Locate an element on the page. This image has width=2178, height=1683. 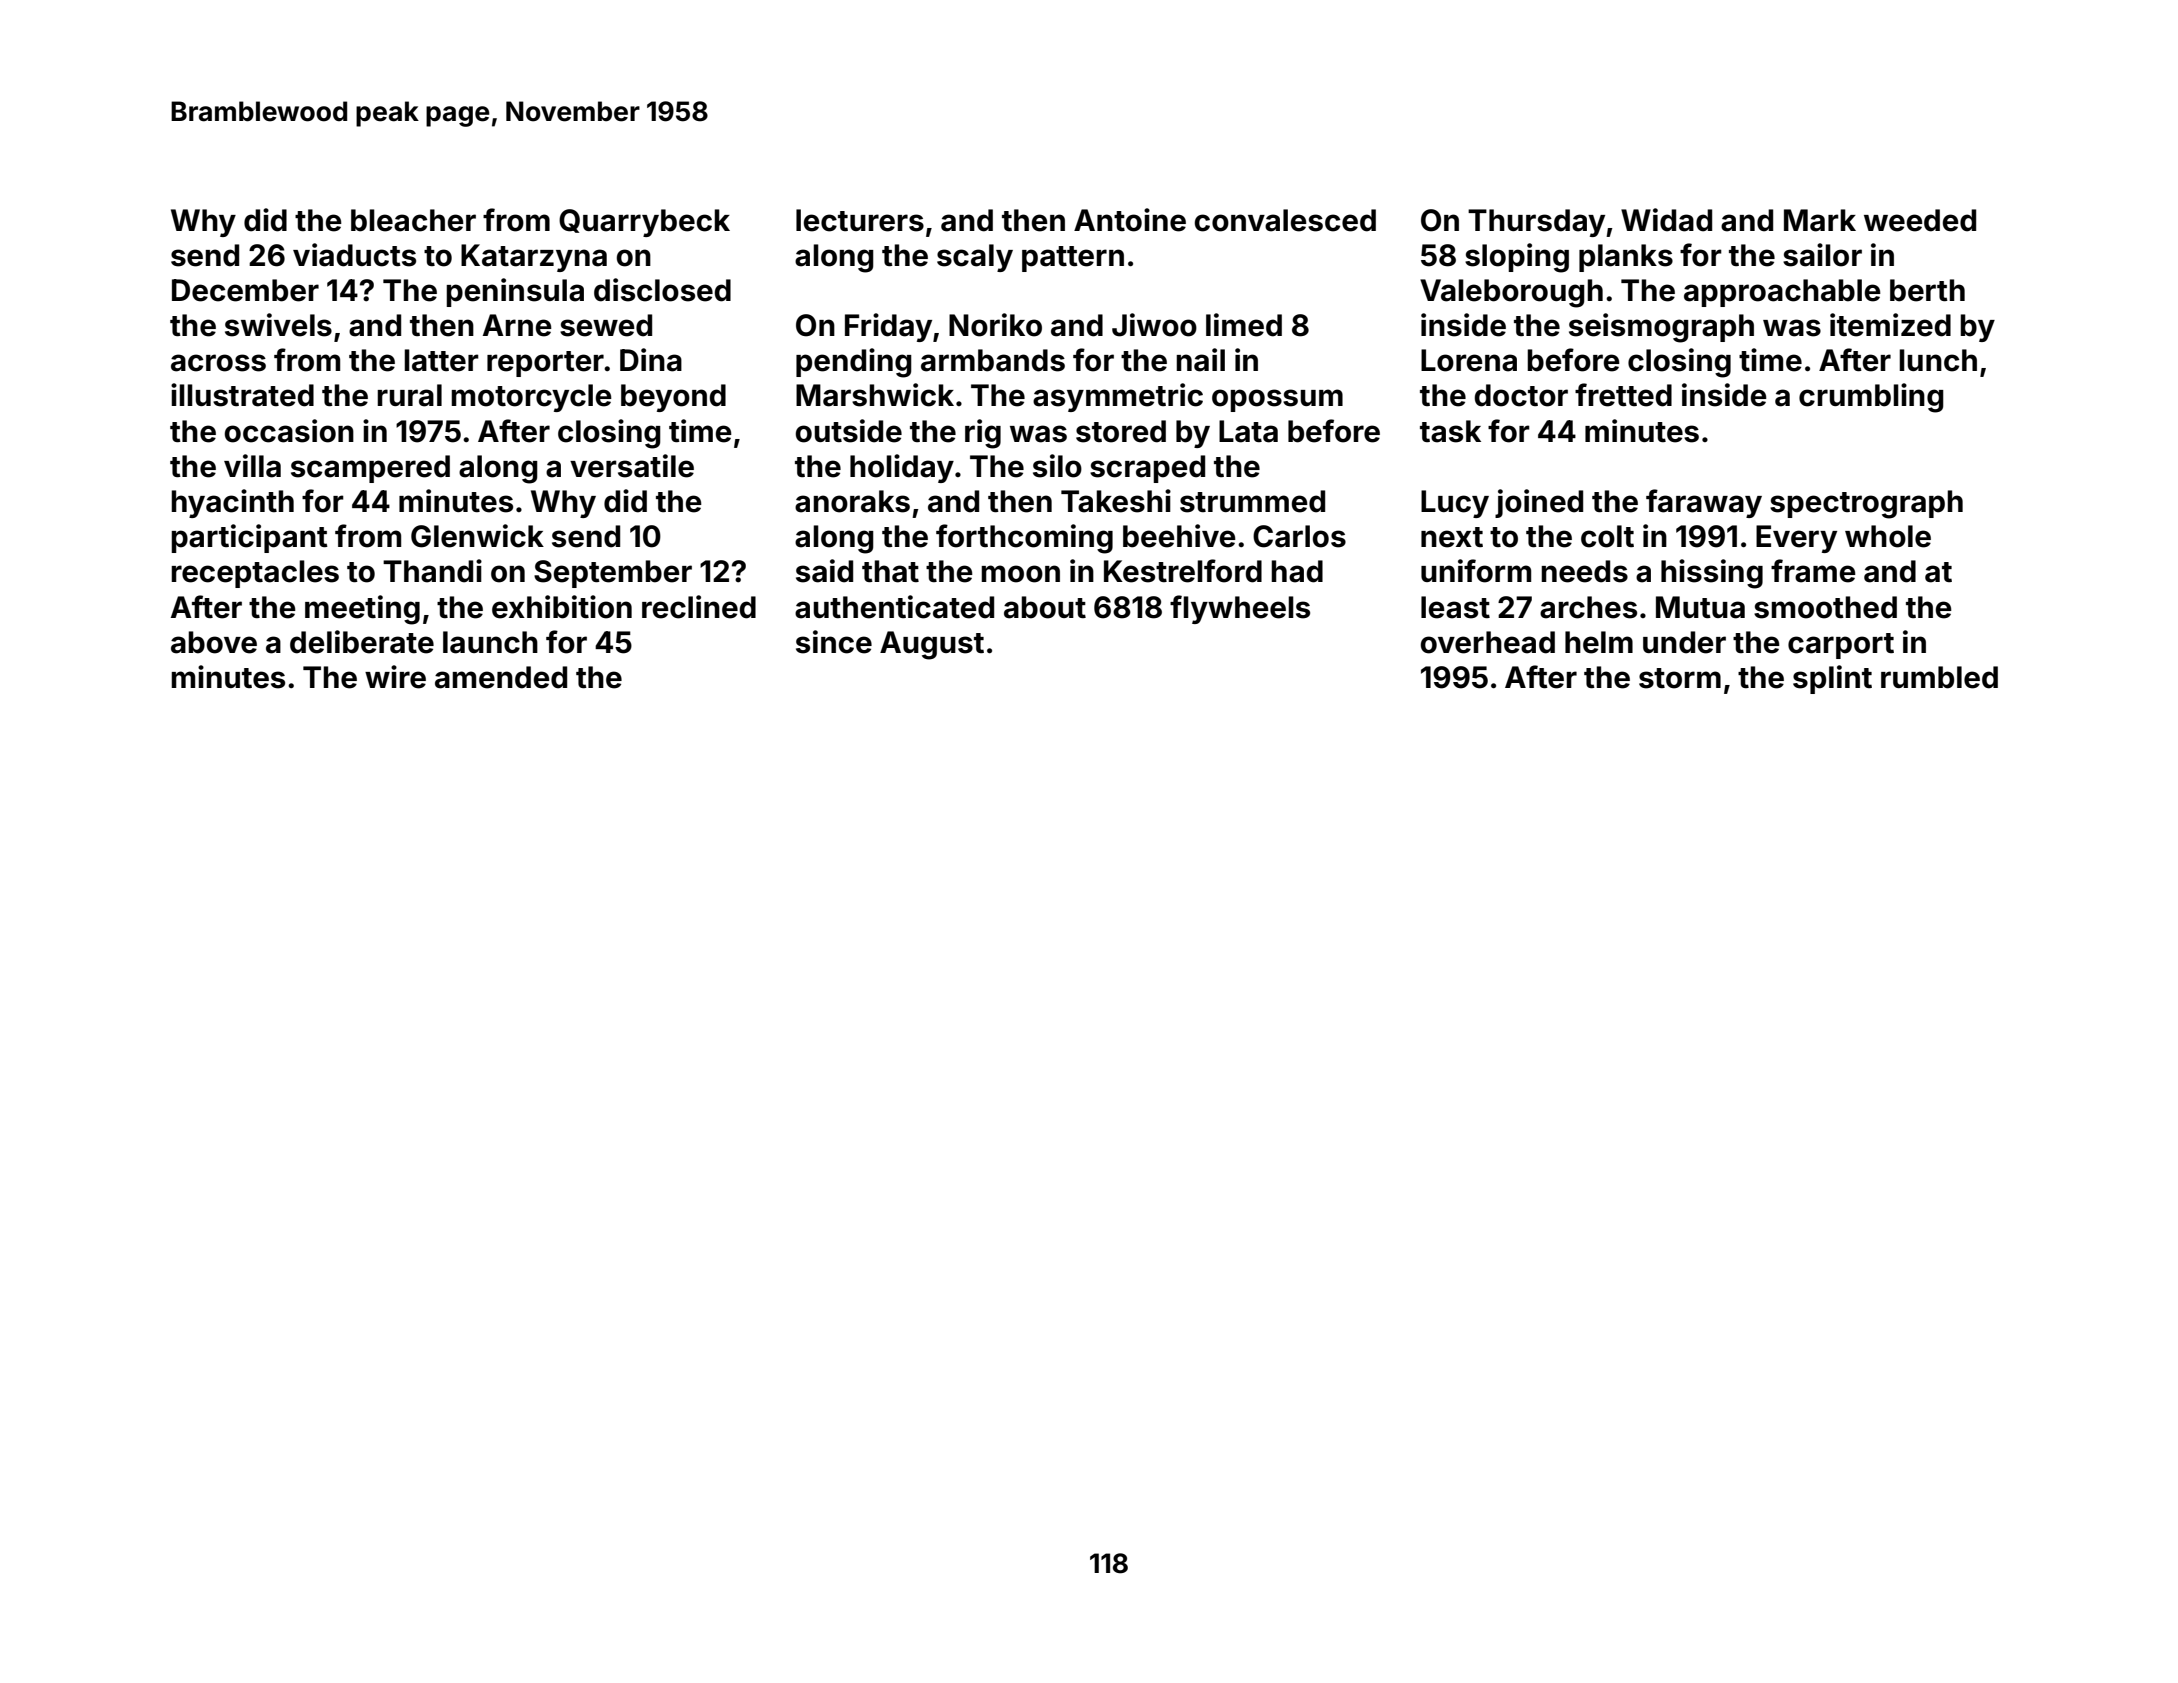
Kestrelford is located at coordinates (1183, 571).
